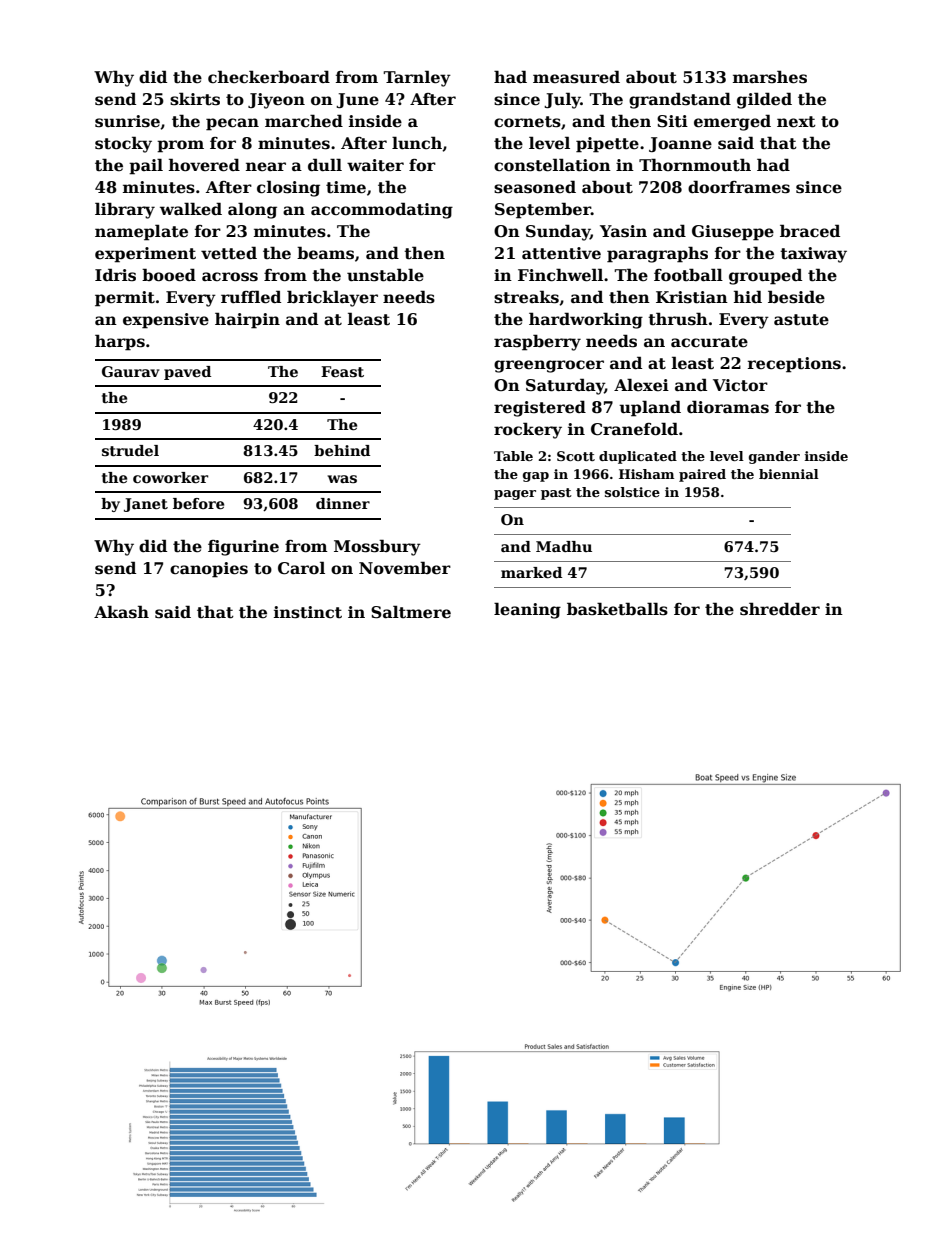 The width and height of the document is (952, 1233). Describe the element at coordinates (411, 612) in the document. I see `Saltmere` at that location.
